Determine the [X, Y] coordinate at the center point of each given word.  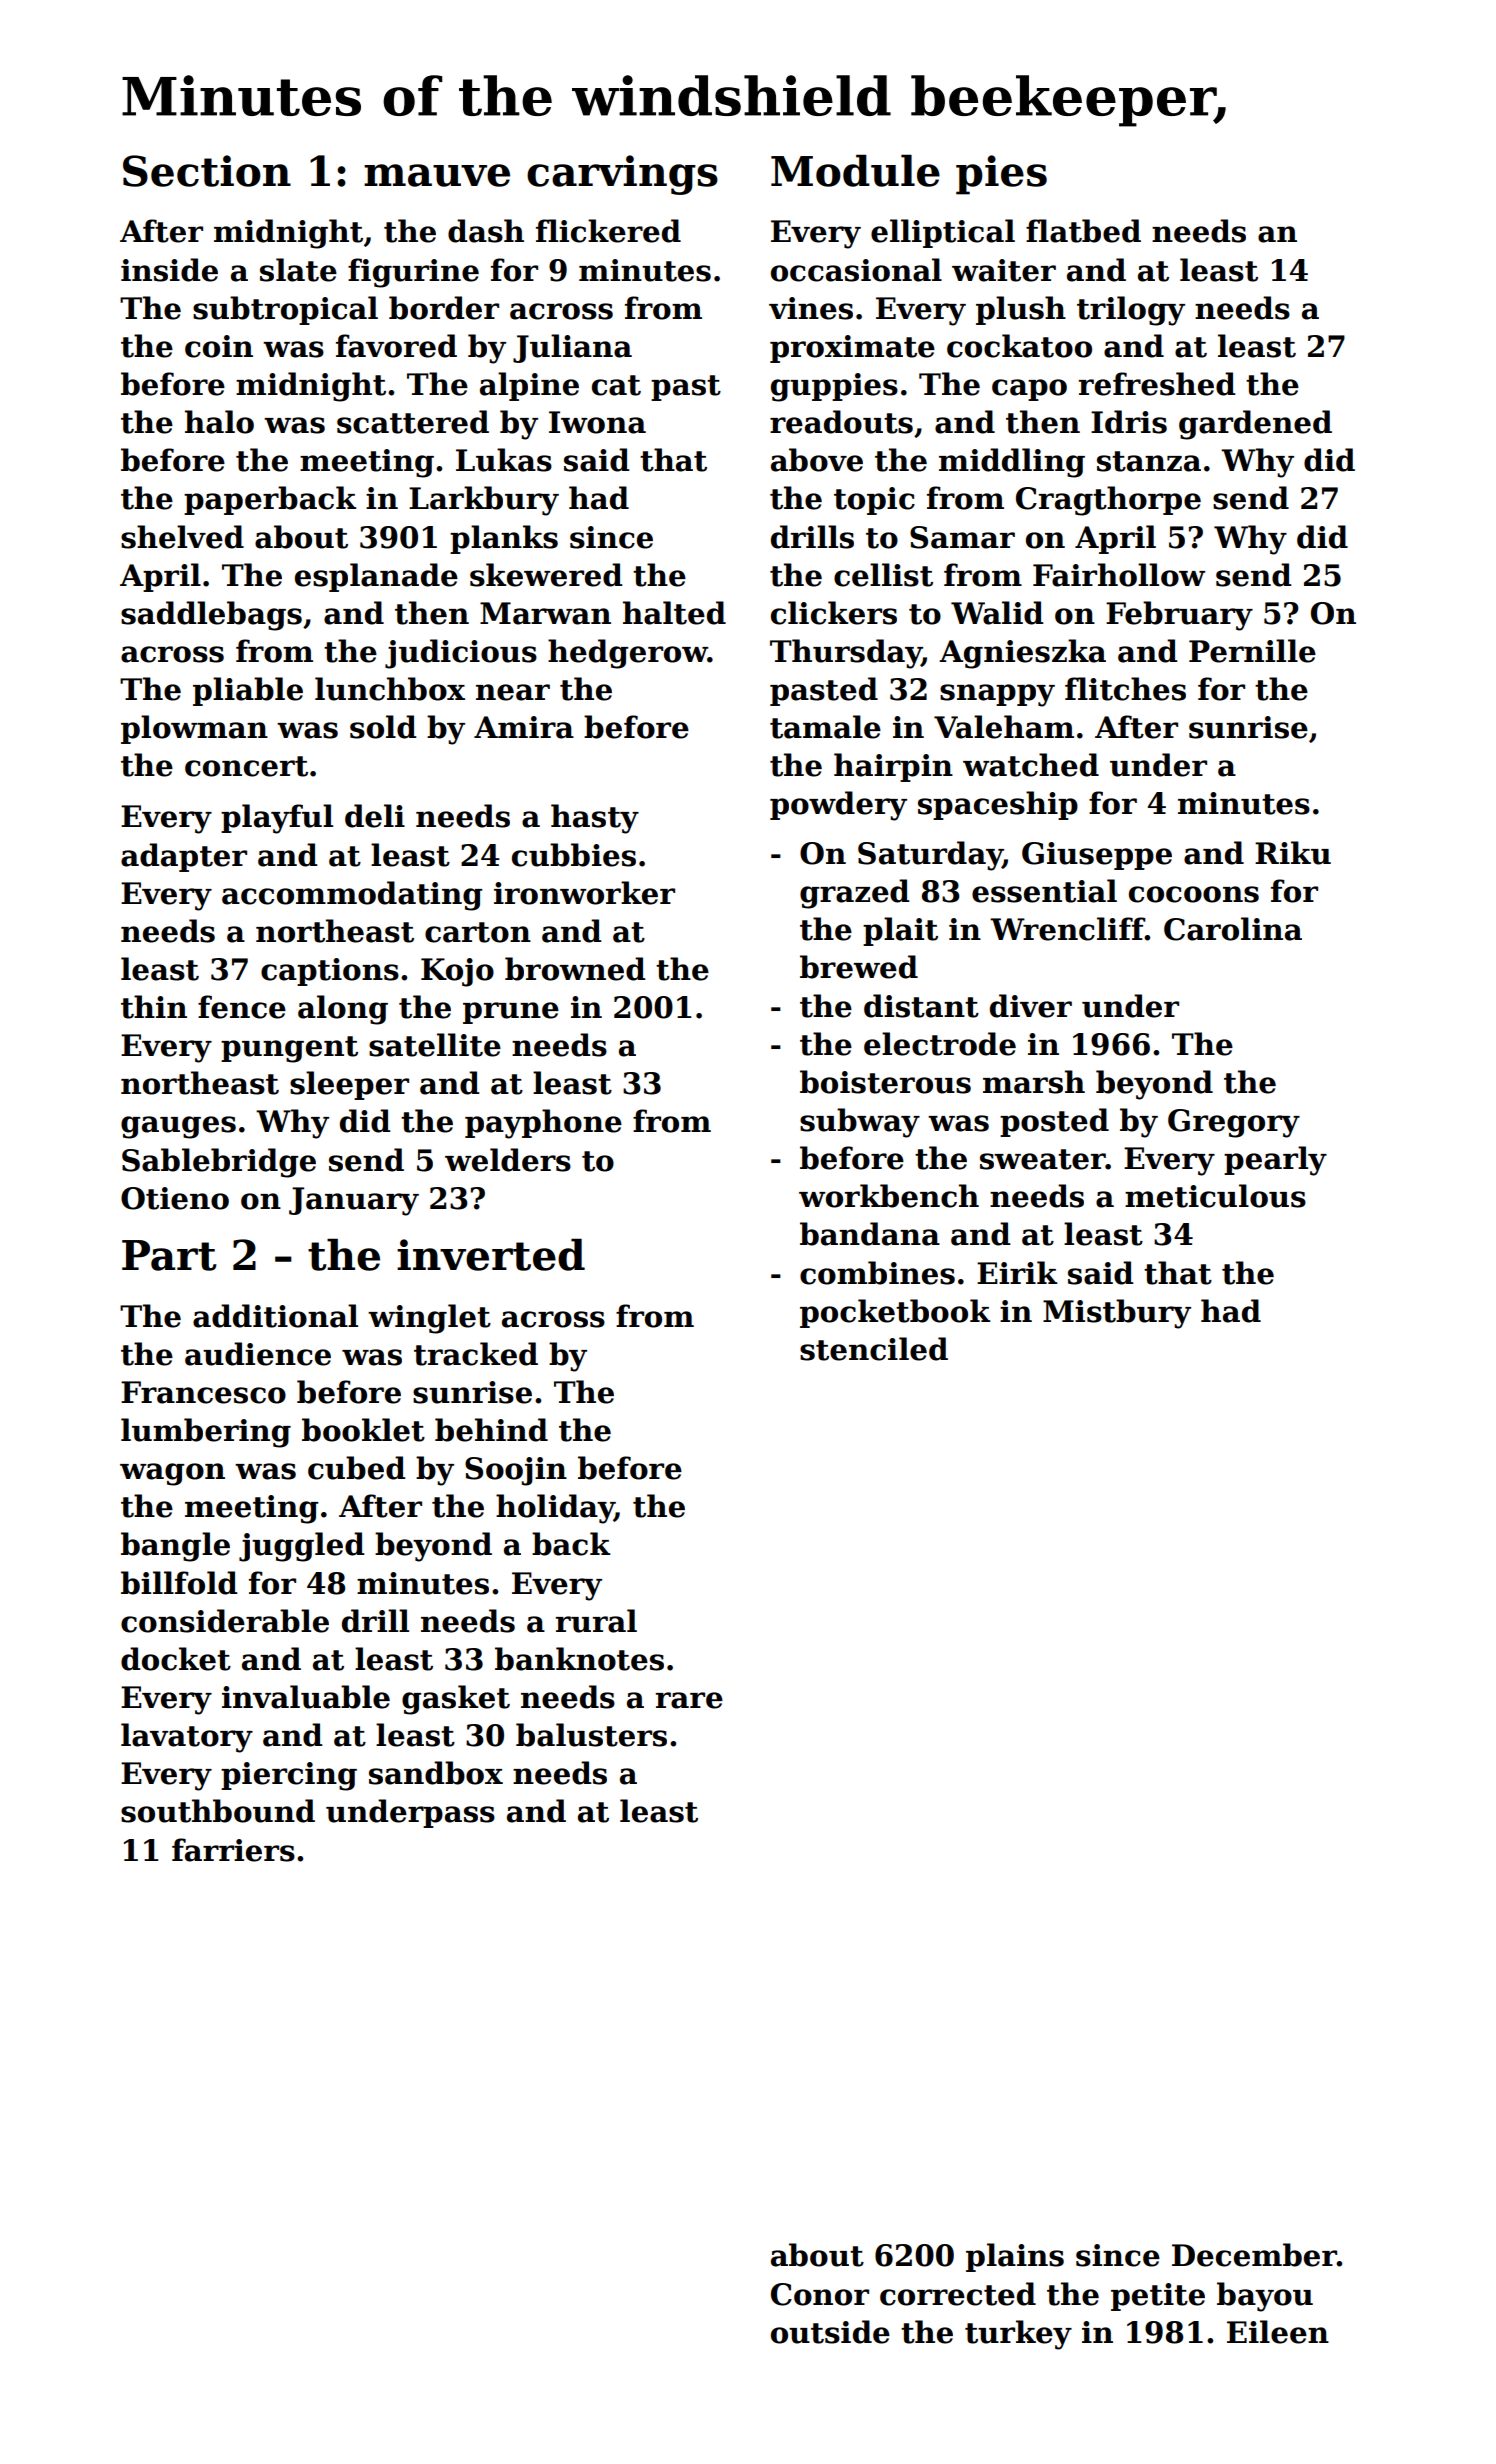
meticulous [1215, 1196]
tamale [825, 727]
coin [219, 346]
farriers [233, 1850]
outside [830, 2332]
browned [575, 969]
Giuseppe [1097, 856]
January [354, 1201]
